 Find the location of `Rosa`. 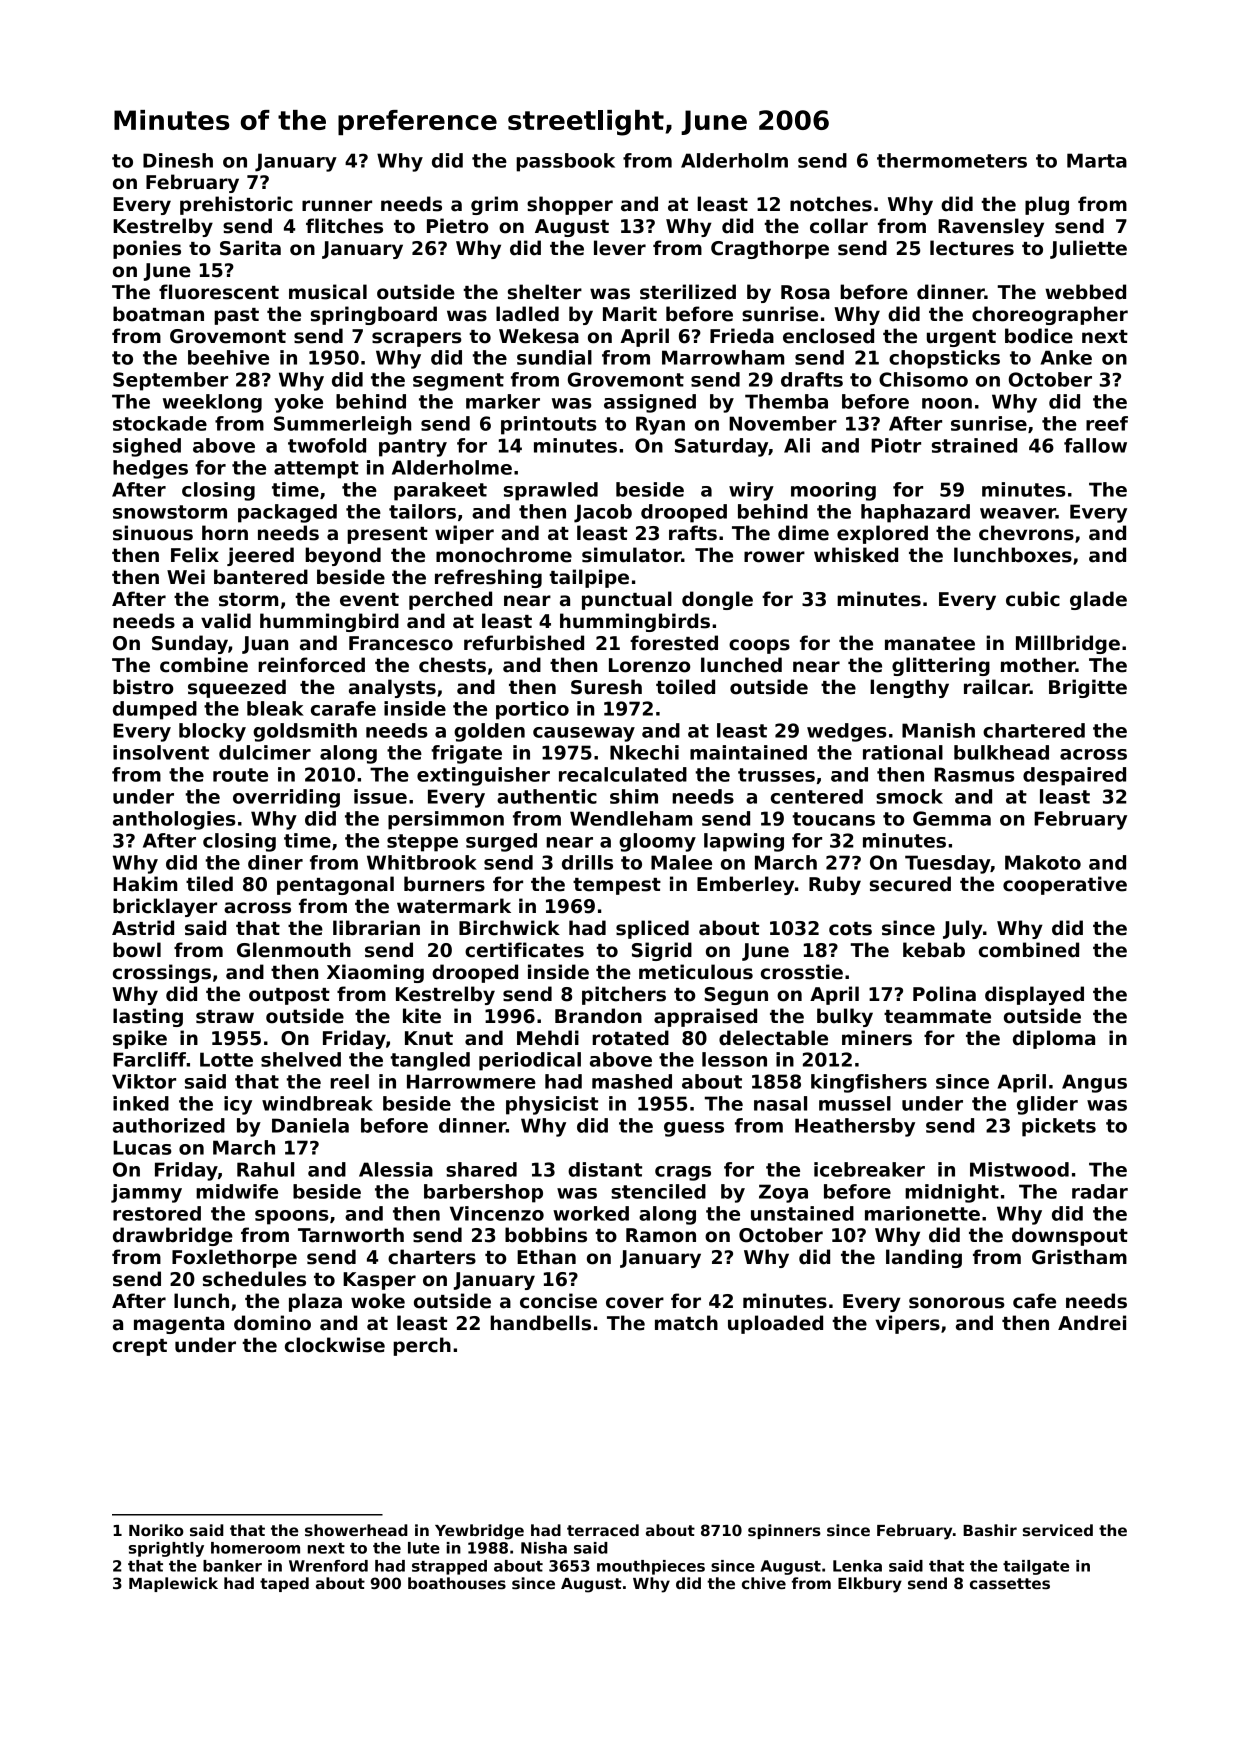

Rosa is located at coordinates (805, 292).
